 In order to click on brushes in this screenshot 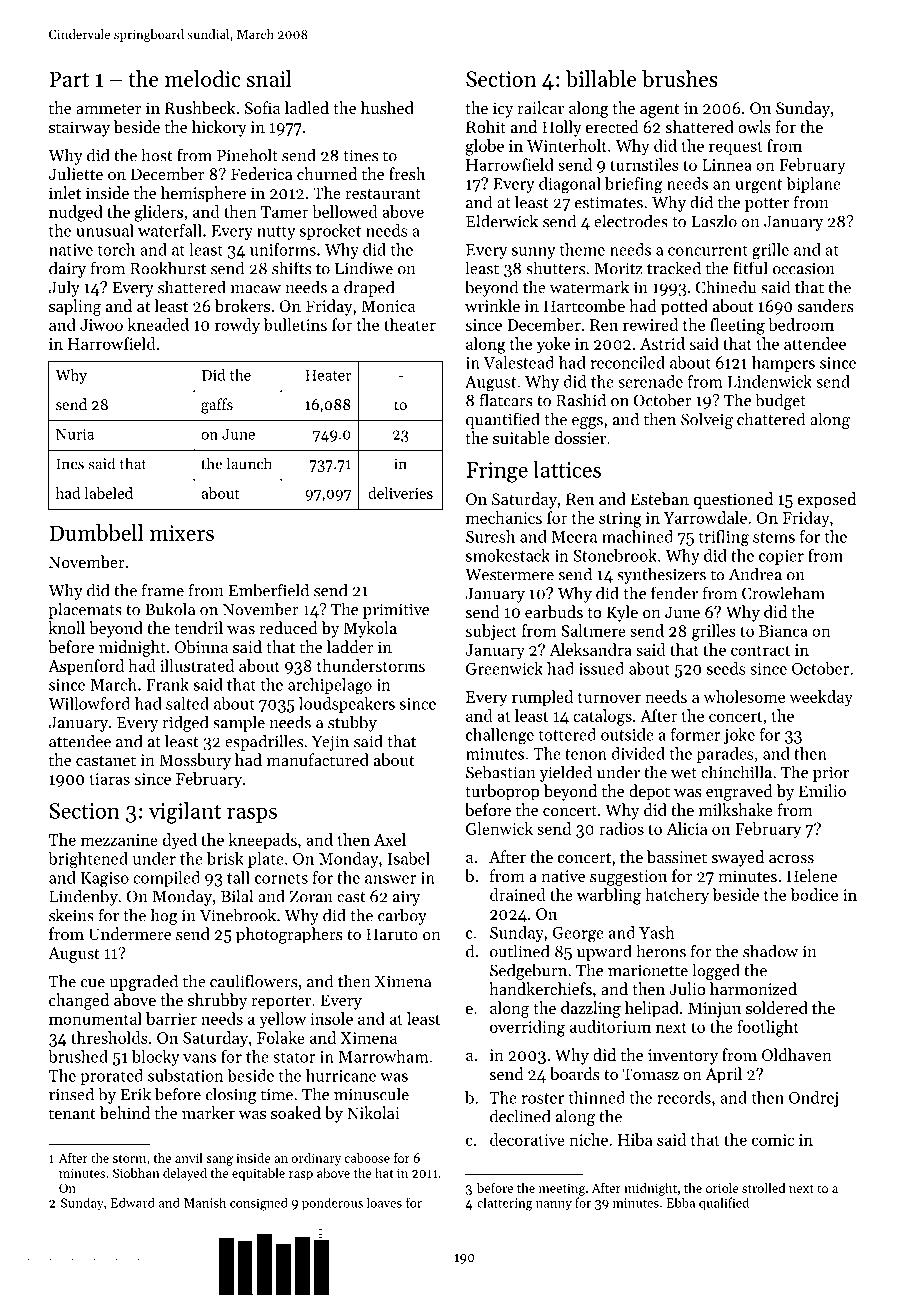, I will do `click(680, 78)`.
